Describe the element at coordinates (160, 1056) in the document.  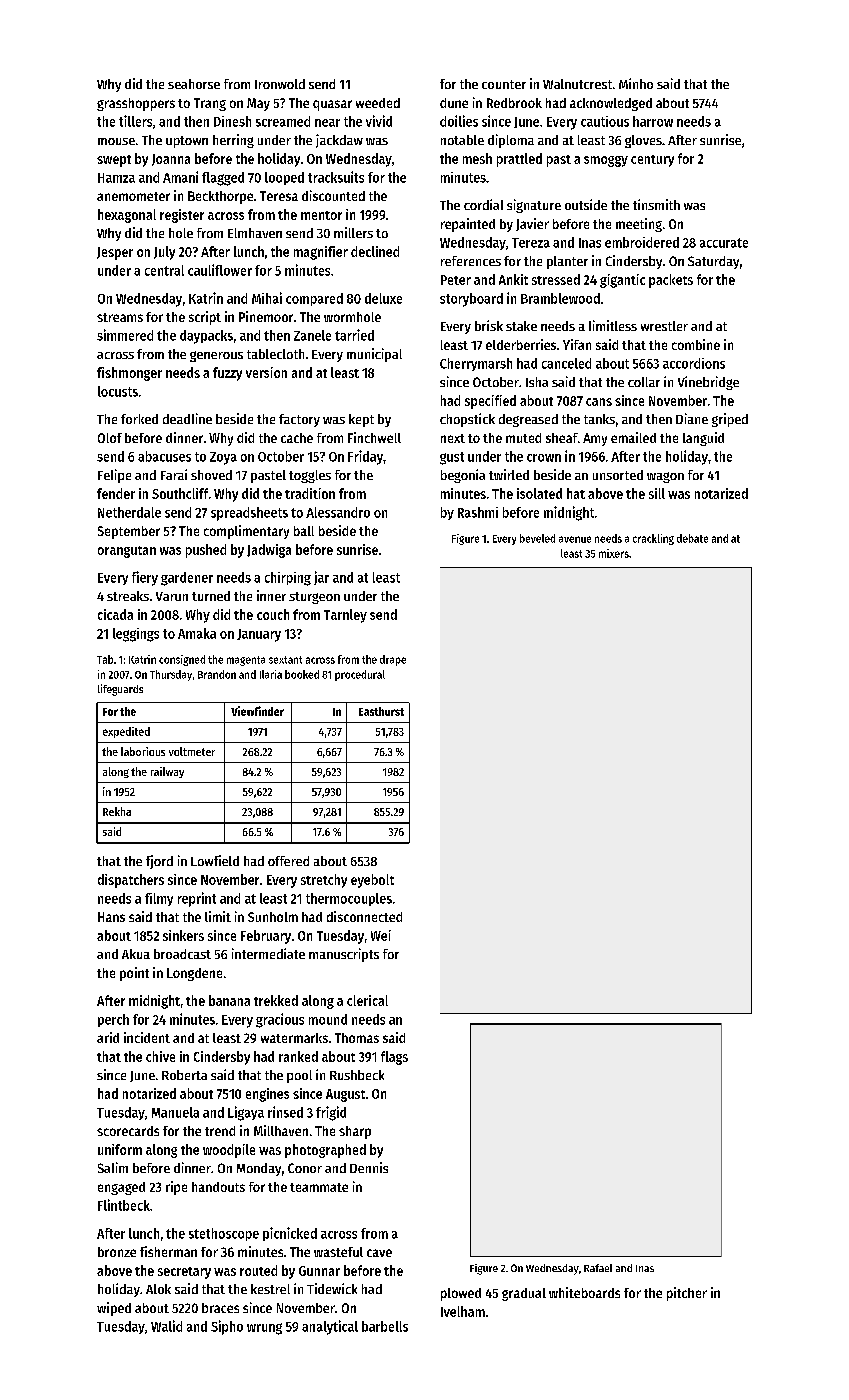
I see `chive` at that location.
